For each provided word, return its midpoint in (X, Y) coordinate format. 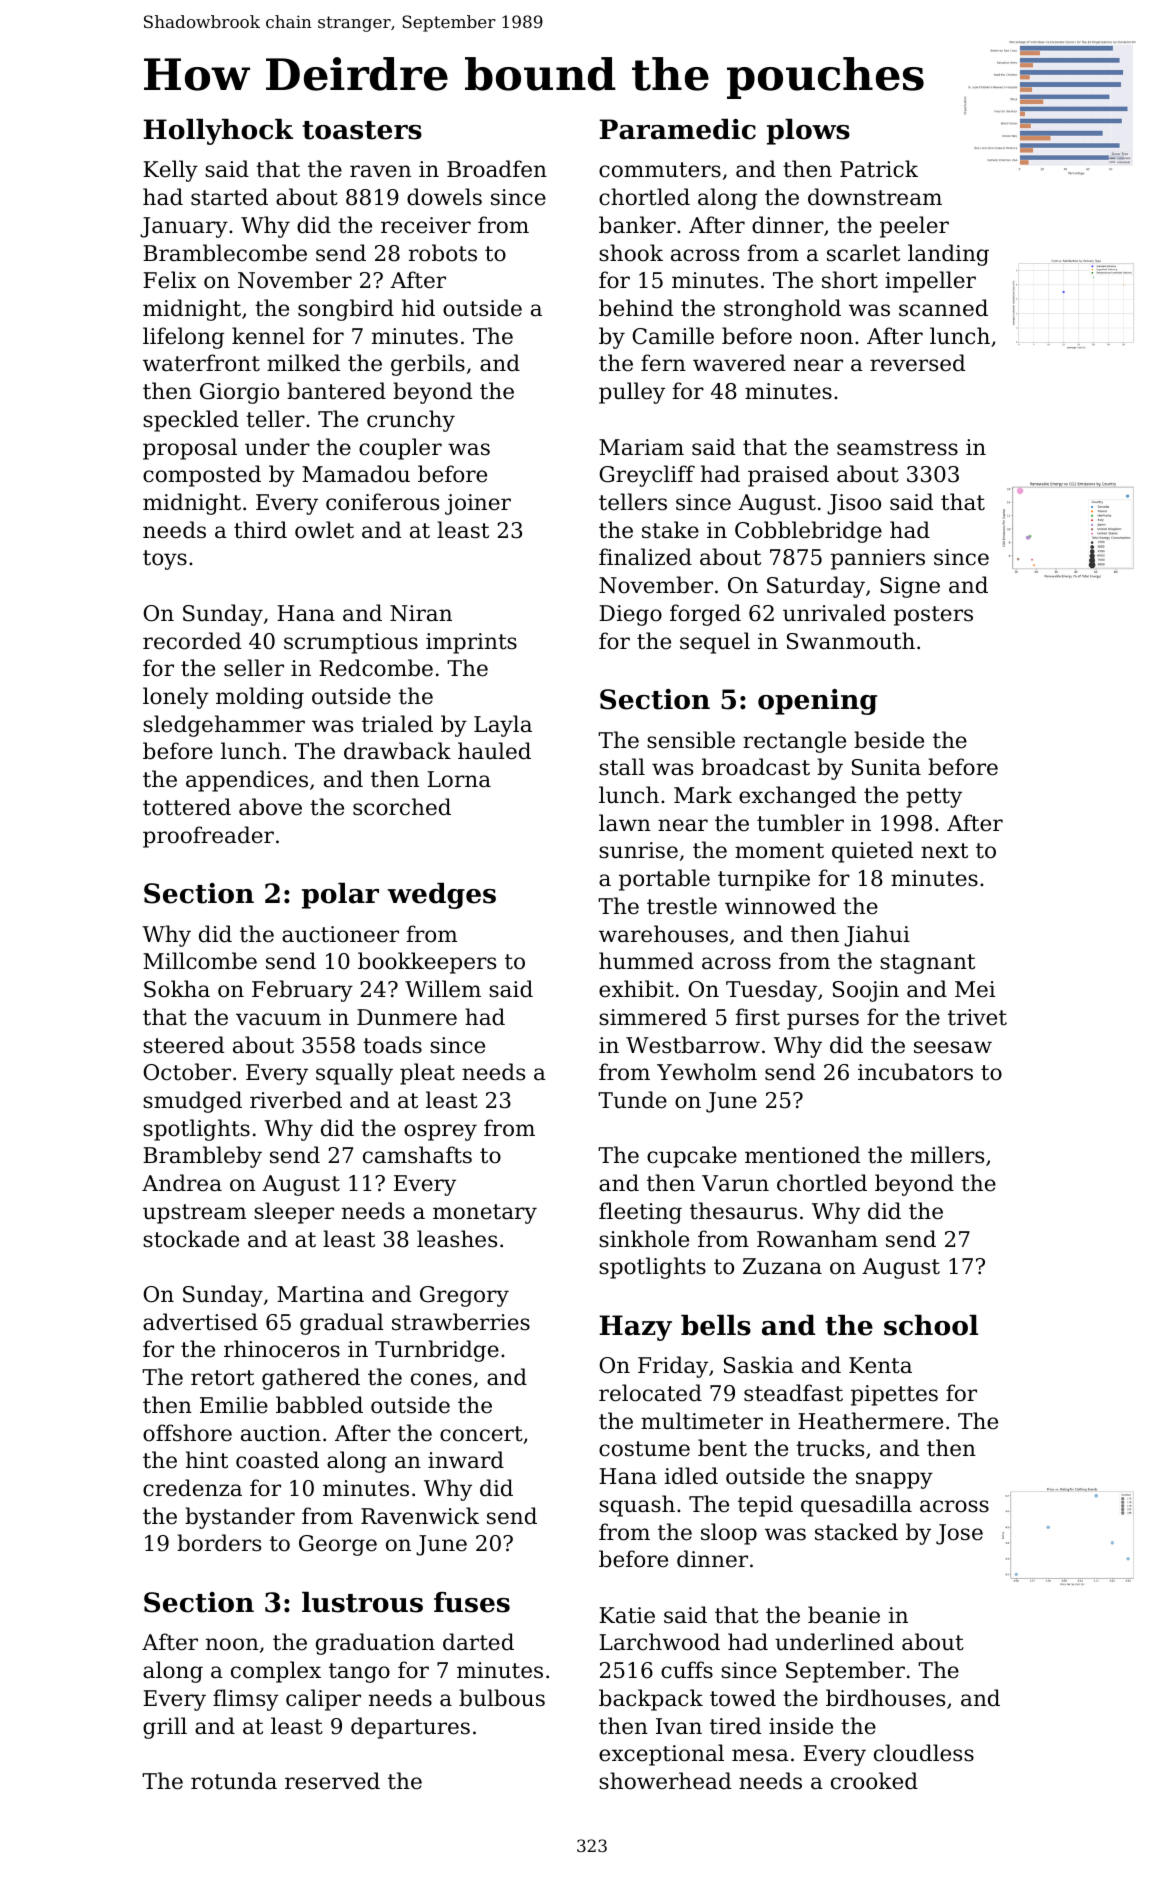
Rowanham (817, 1239)
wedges (442, 896)
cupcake (692, 1157)
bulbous (502, 1698)
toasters (362, 130)
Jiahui (877, 936)
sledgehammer (224, 726)
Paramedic (677, 129)
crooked (874, 1781)
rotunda (234, 1781)
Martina (320, 1294)
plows (808, 132)
